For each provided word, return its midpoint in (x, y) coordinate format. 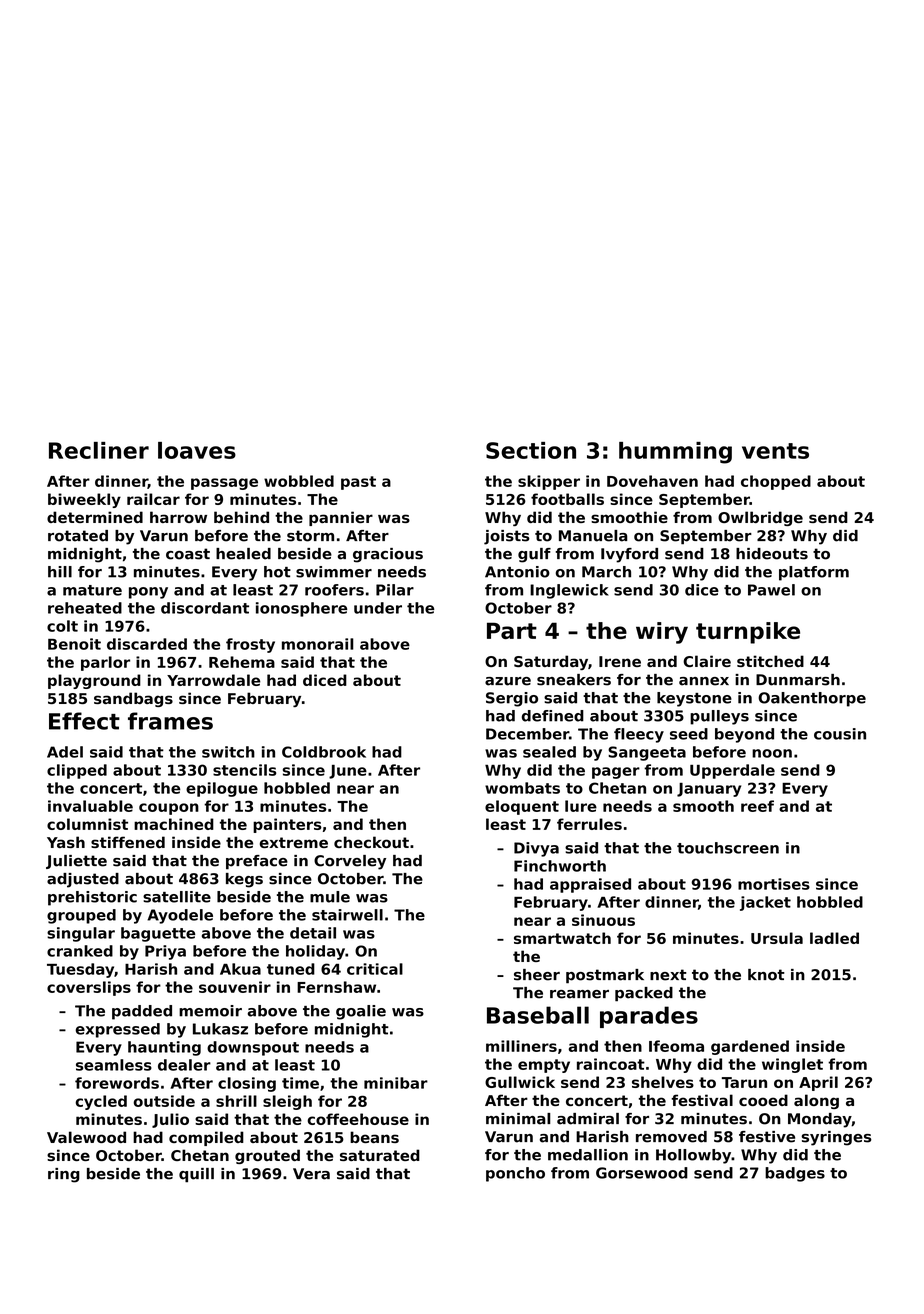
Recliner (99, 450)
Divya (536, 849)
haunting (164, 1048)
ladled (834, 938)
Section (531, 450)
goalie (361, 1012)
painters (287, 825)
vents (775, 451)
